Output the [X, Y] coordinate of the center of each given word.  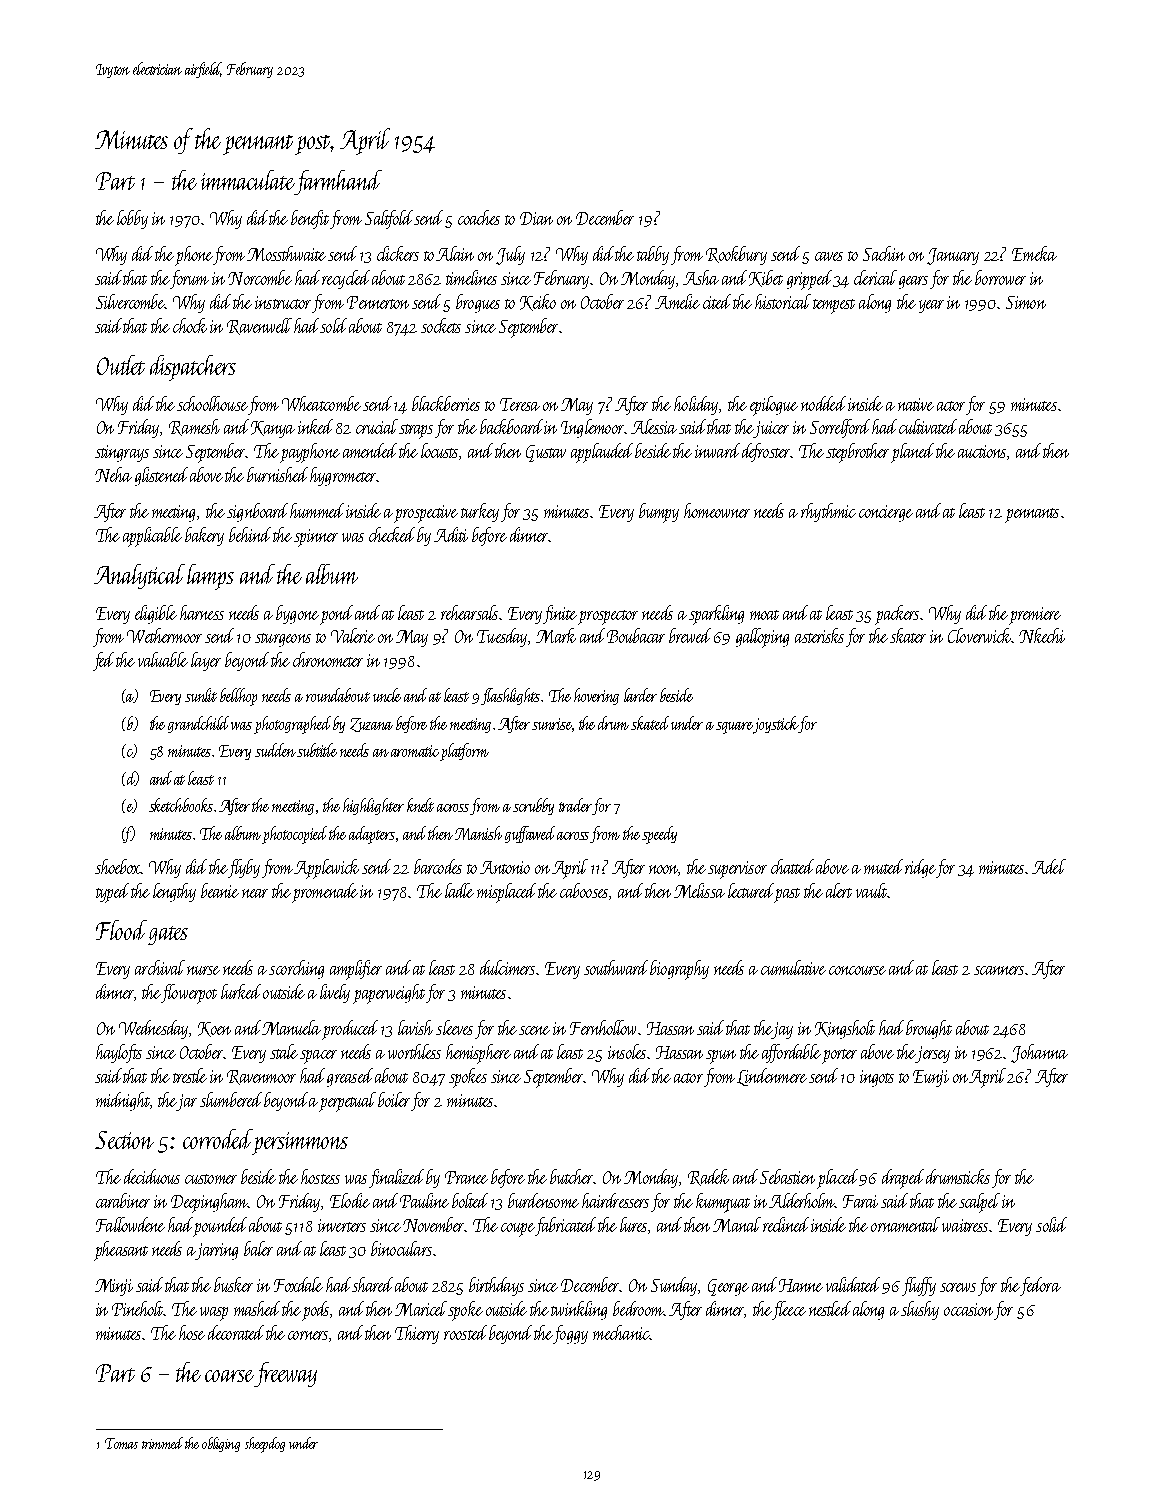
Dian [536, 218]
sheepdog [265, 1445]
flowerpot [189, 994]
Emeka [1034, 253]
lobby [132, 219]
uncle [387, 695]
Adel [1049, 866]
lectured [751, 890]
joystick [776, 724]
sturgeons [283, 640]
